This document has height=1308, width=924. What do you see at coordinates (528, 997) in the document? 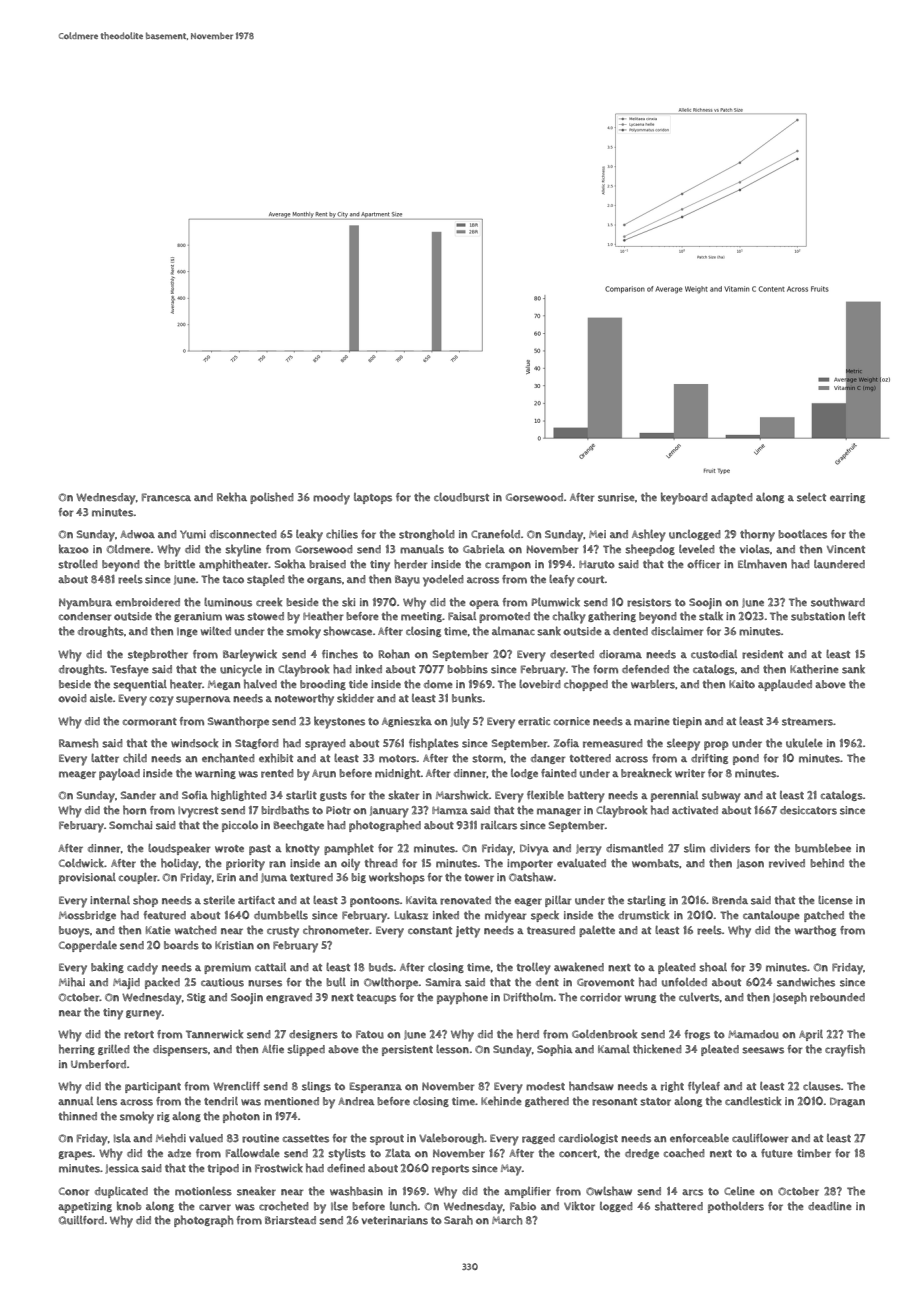
I see `Driftholm` at bounding box center [528, 997].
